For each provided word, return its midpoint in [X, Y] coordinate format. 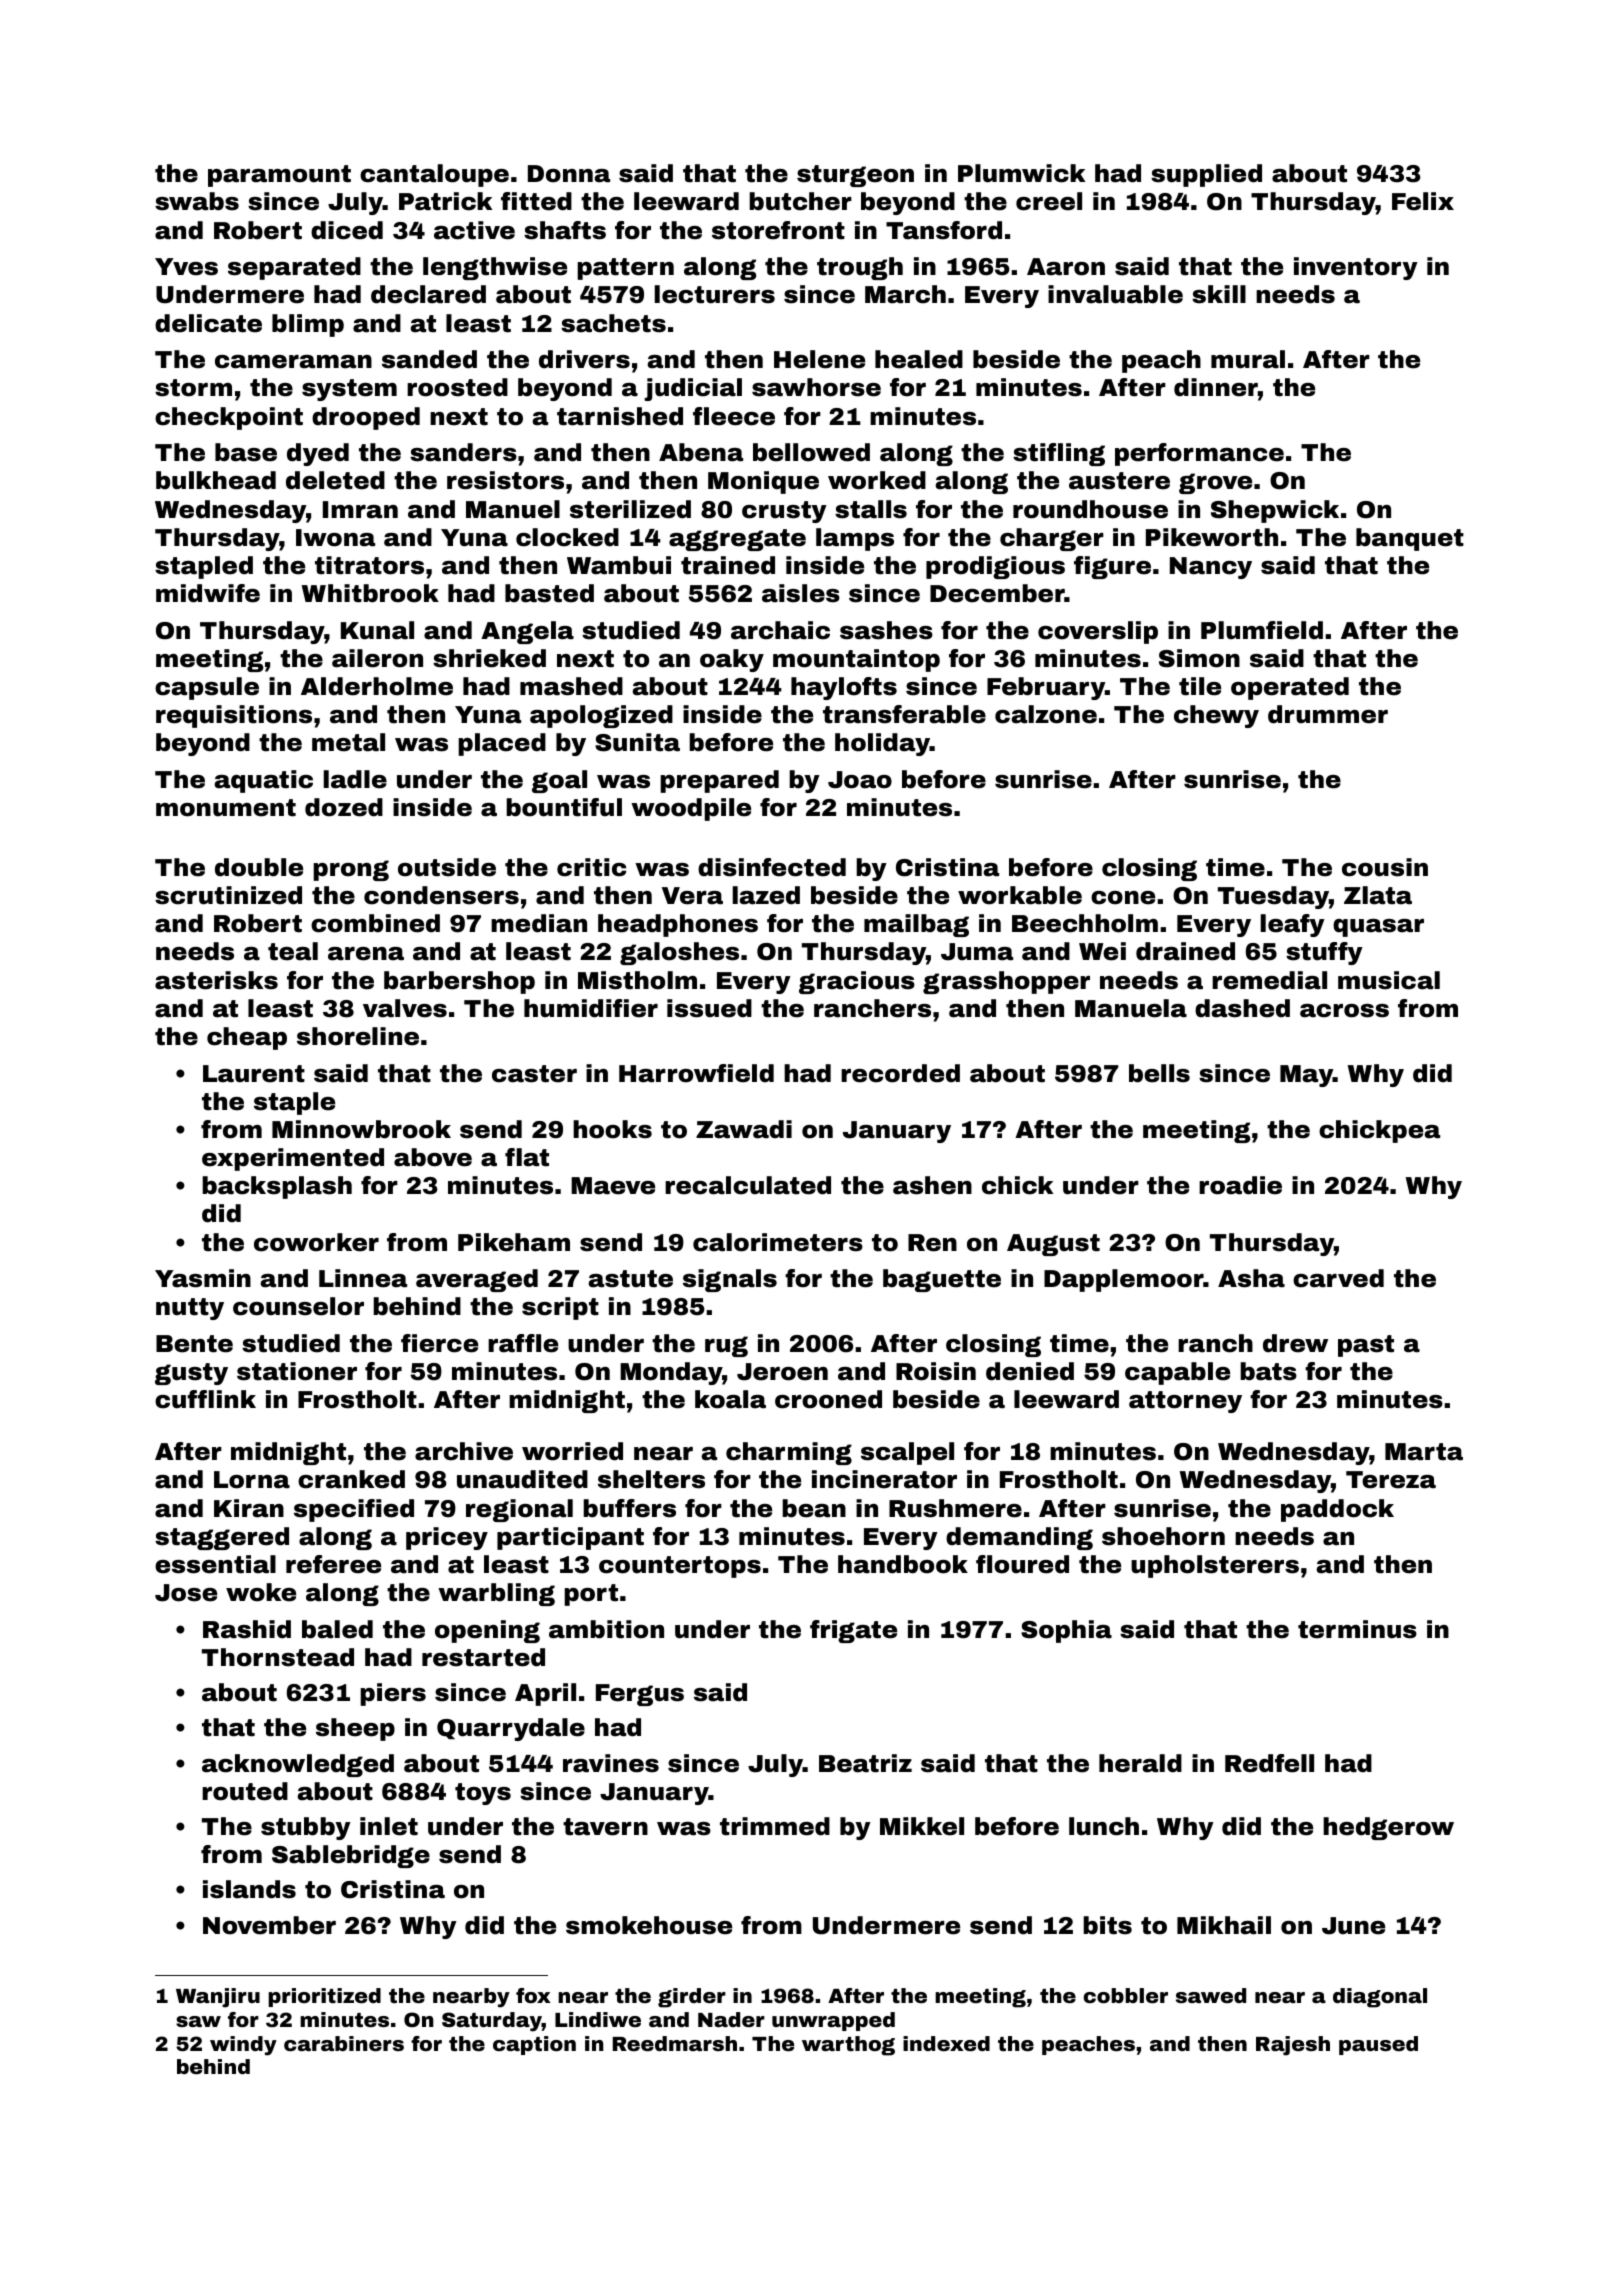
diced [347, 230]
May [1306, 1076]
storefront [778, 230]
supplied [1206, 175]
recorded [900, 1073]
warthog [848, 2046]
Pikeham [514, 1242]
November [269, 1925]
